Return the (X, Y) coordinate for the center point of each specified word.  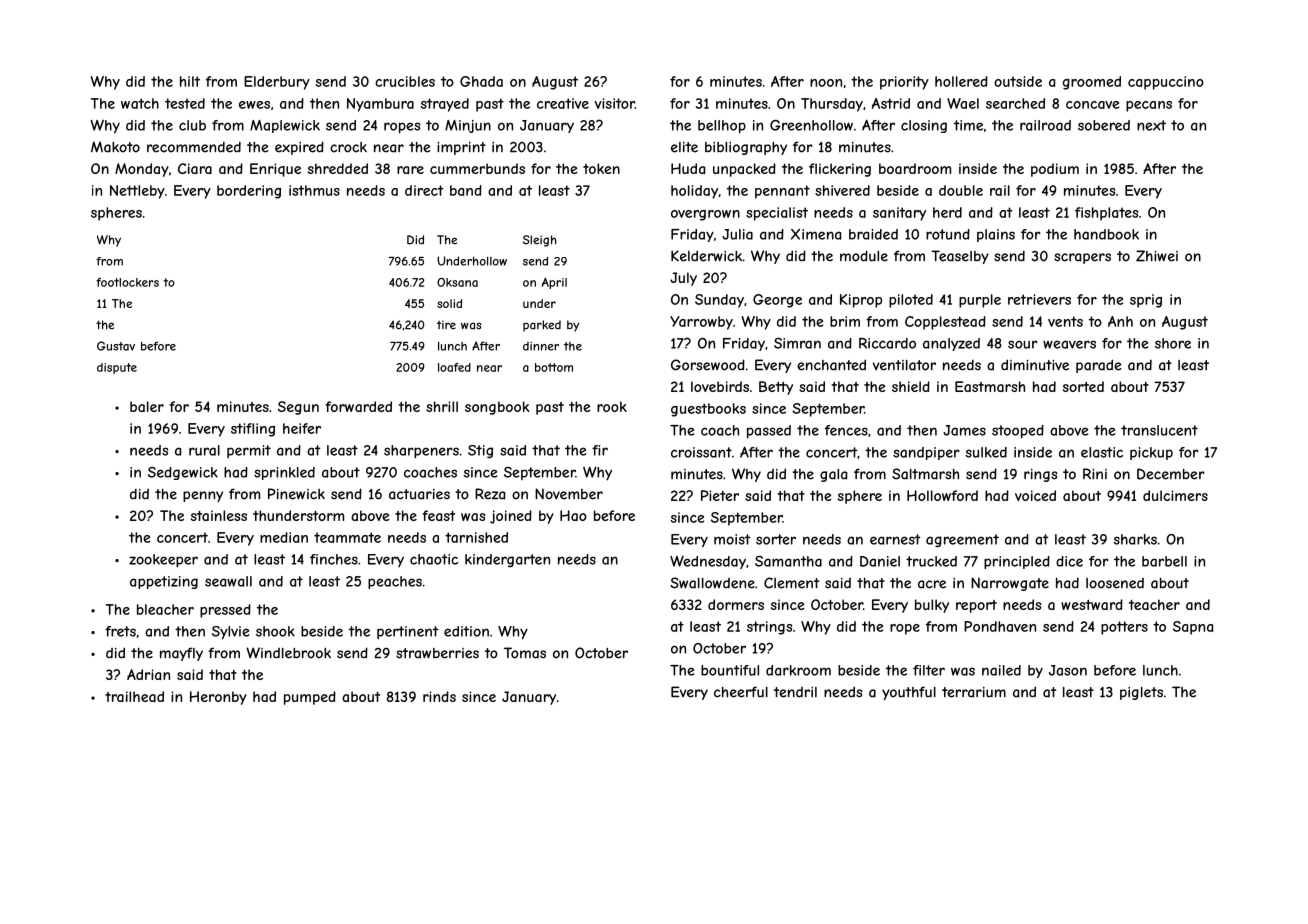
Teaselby (960, 257)
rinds (439, 696)
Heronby (218, 698)
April (554, 283)
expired (299, 148)
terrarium (974, 692)
